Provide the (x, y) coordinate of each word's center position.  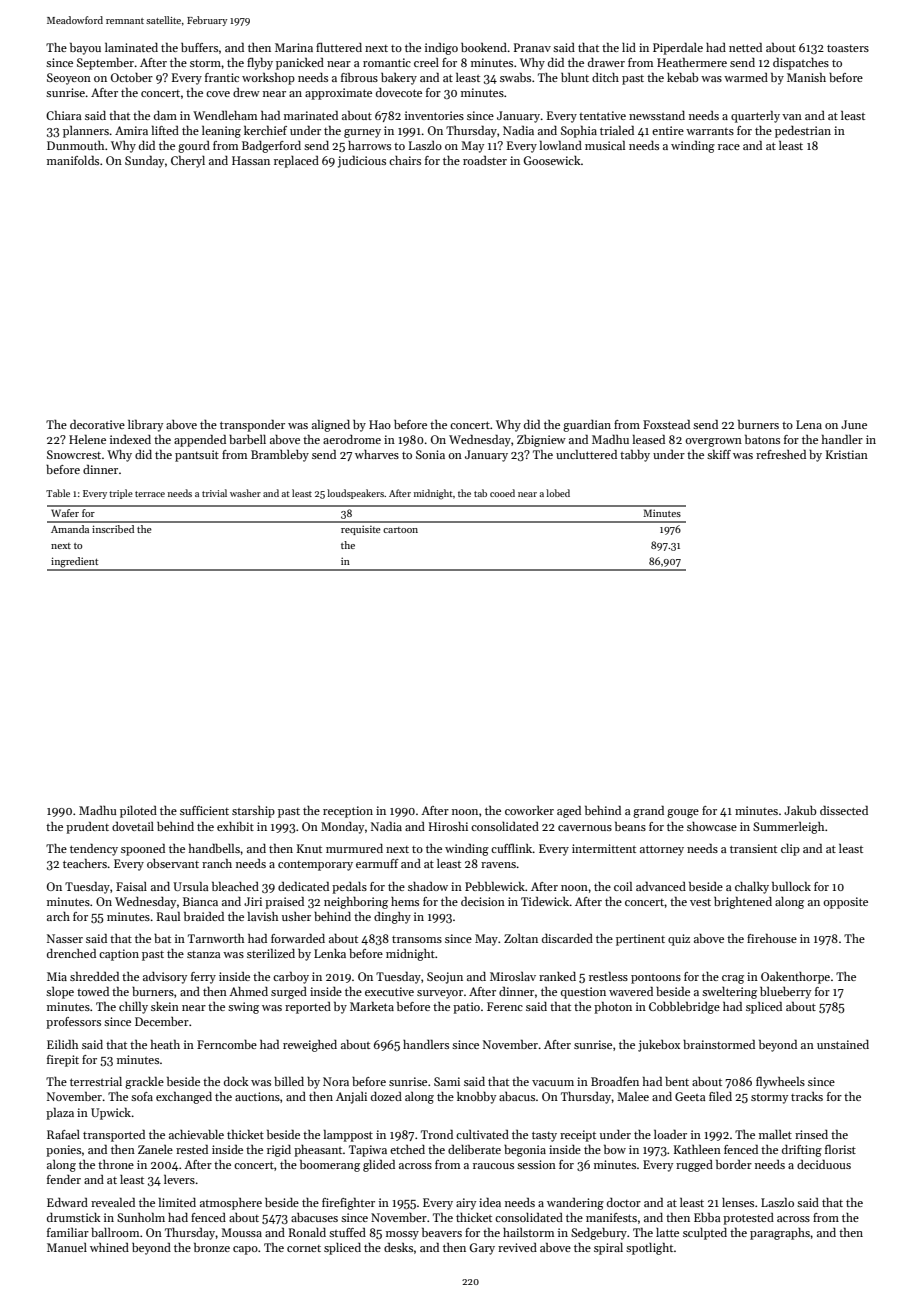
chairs (405, 160)
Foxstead (666, 424)
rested (192, 1149)
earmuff (377, 863)
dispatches (801, 64)
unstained (843, 1044)
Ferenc (505, 1006)
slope (60, 993)
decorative (97, 424)
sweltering (729, 993)
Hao (380, 424)
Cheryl (188, 162)
